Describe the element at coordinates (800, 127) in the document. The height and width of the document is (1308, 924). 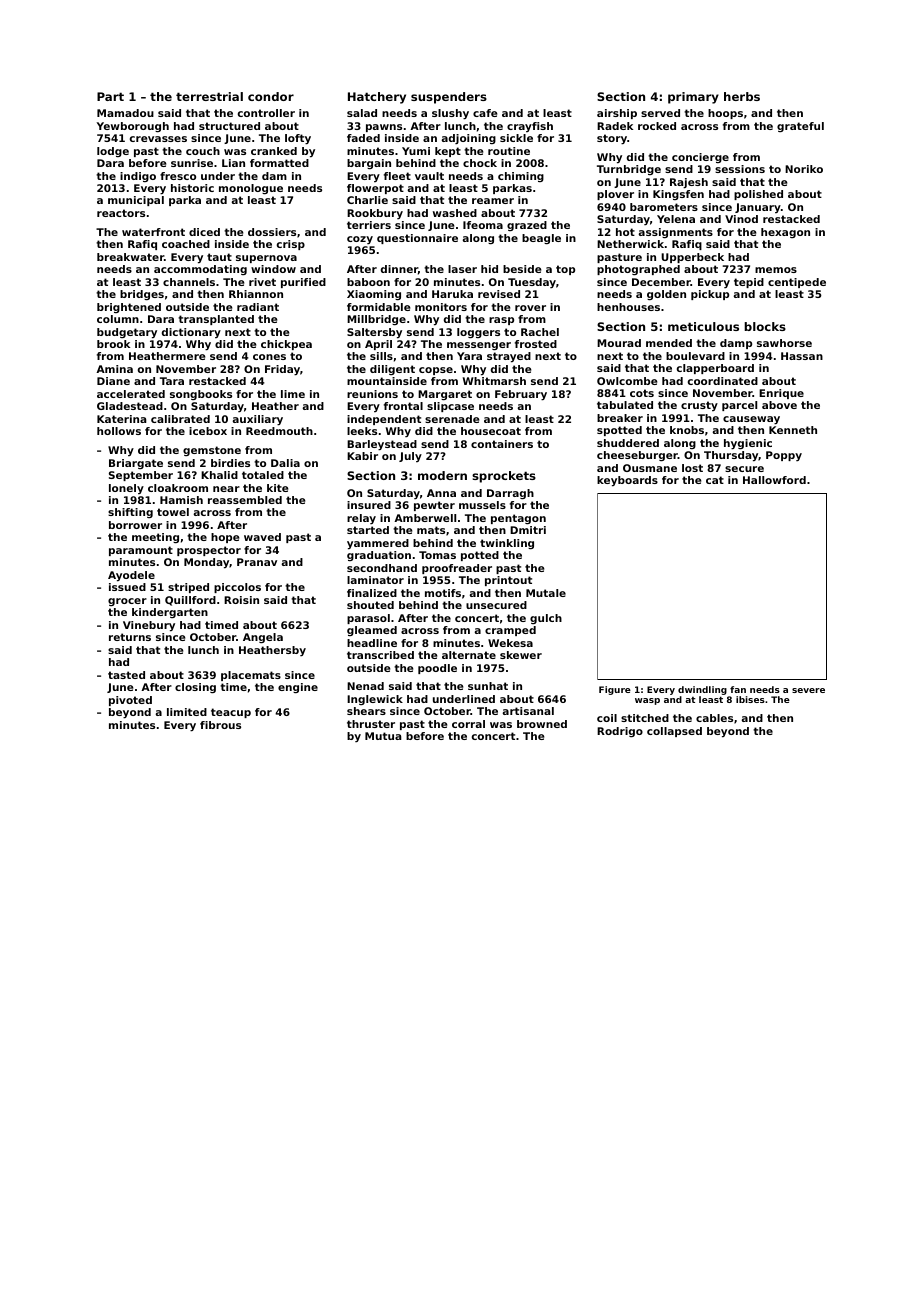
I see `grateful` at that location.
